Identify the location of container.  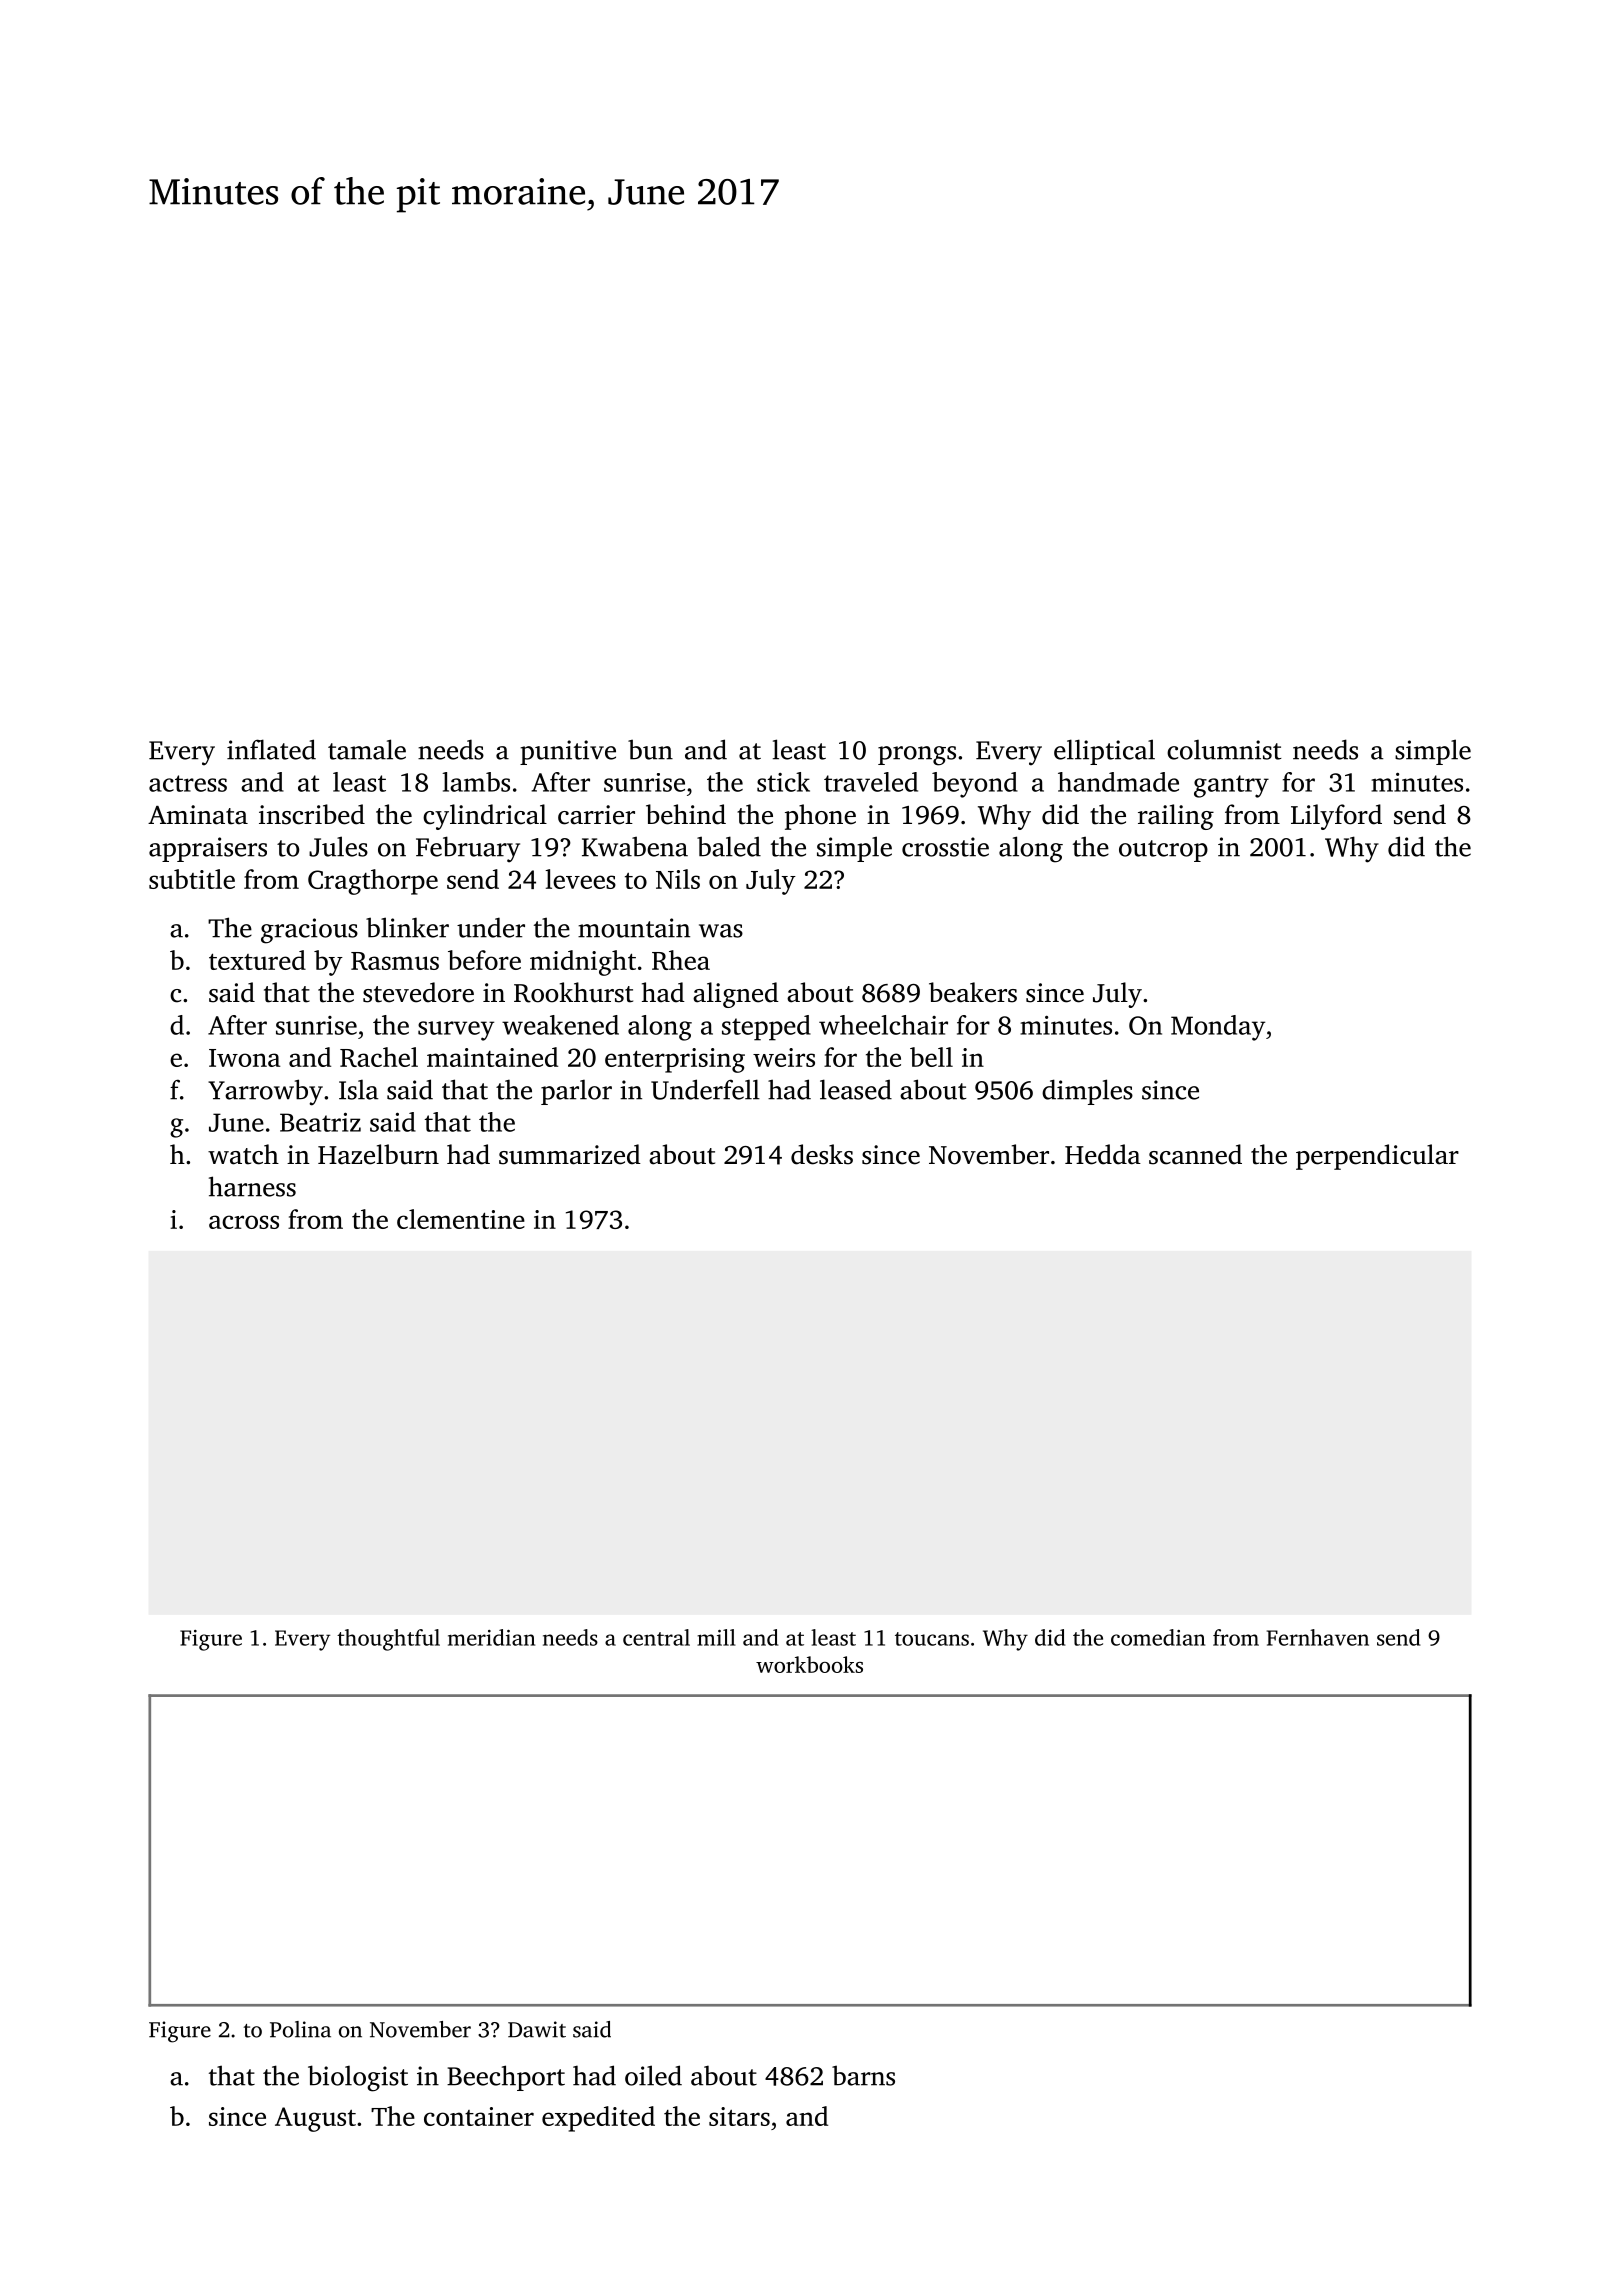
(479, 2116).
